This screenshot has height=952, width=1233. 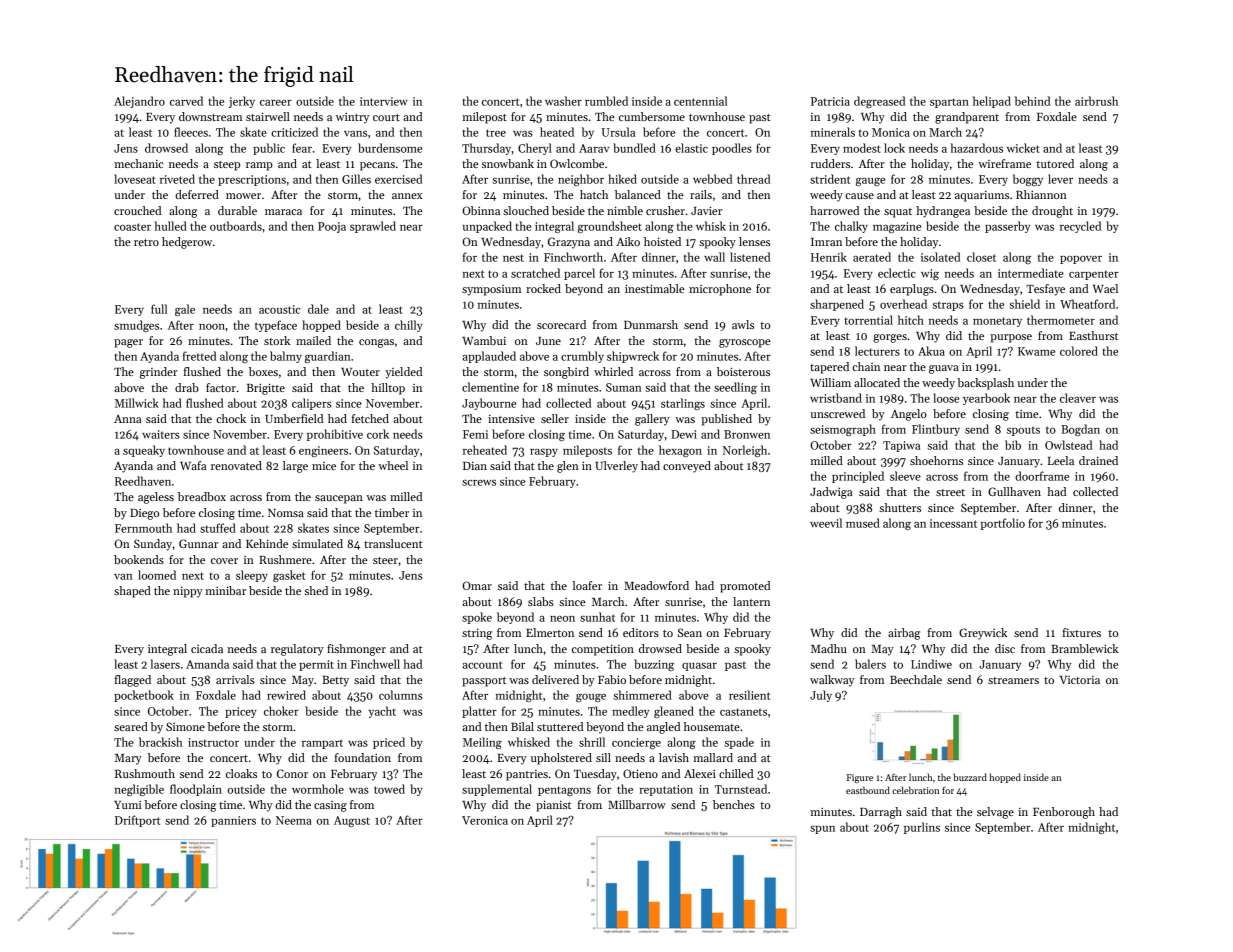 What do you see at coordinates (294, 820) in the screenshot?
I see `Neema` at bounding box center [294, 820].
